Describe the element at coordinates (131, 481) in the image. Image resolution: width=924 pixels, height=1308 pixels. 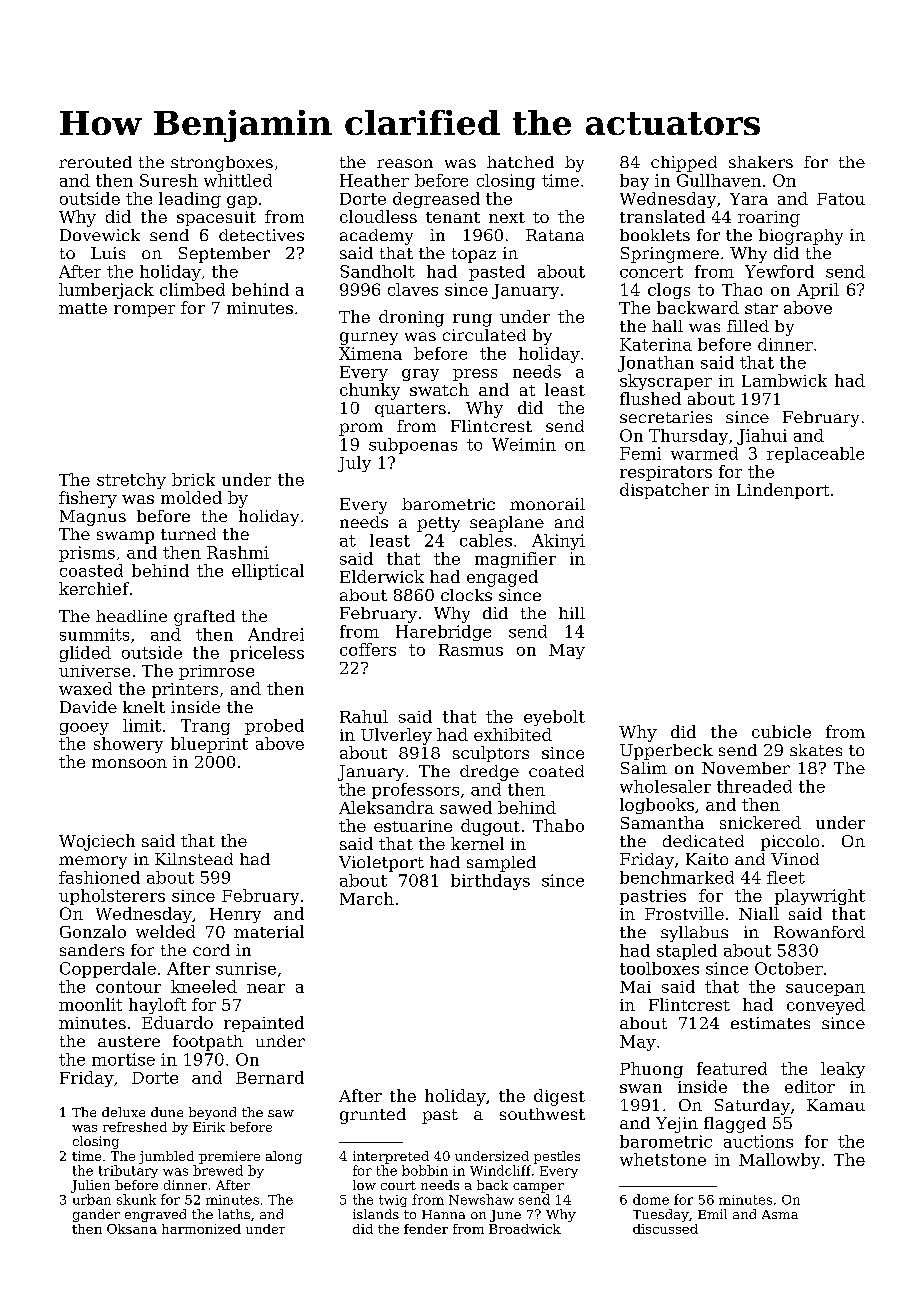
I see `stretchy` at that location.
